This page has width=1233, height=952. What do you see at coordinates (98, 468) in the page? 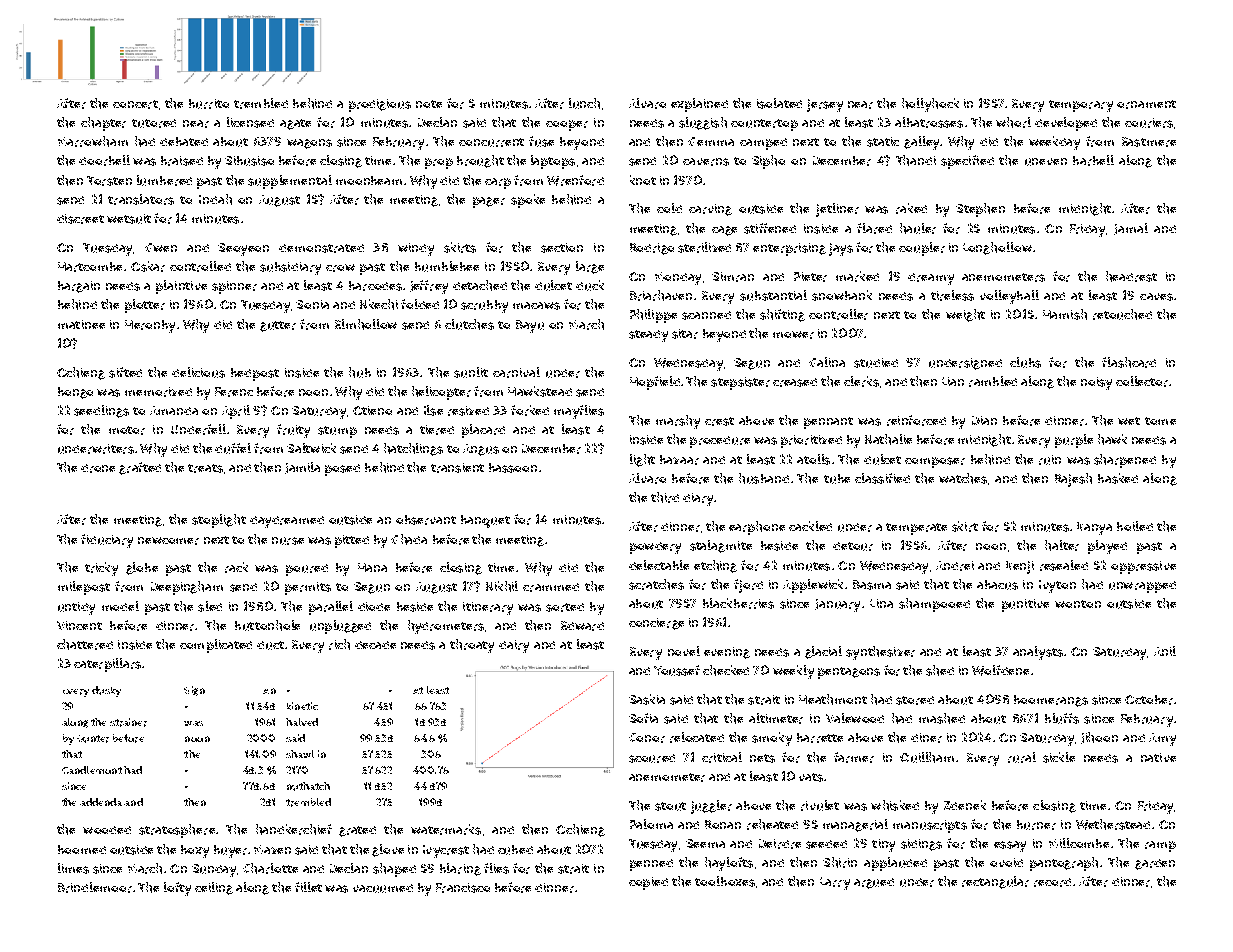
I see `drone` at bounding box center [98, 468].
